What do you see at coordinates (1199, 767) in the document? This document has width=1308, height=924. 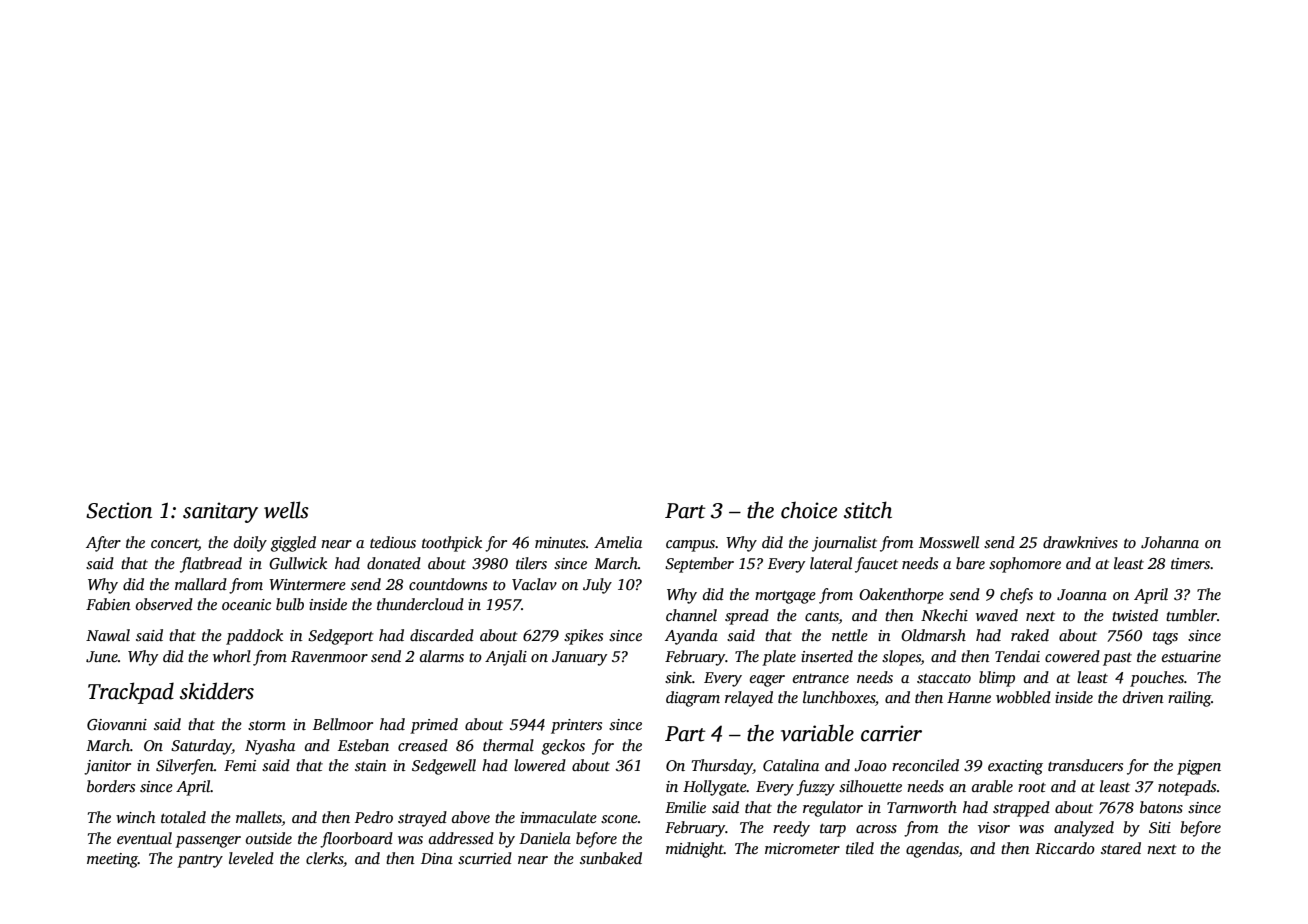 I see `pigpen` at bounding box center [1199, 767].
